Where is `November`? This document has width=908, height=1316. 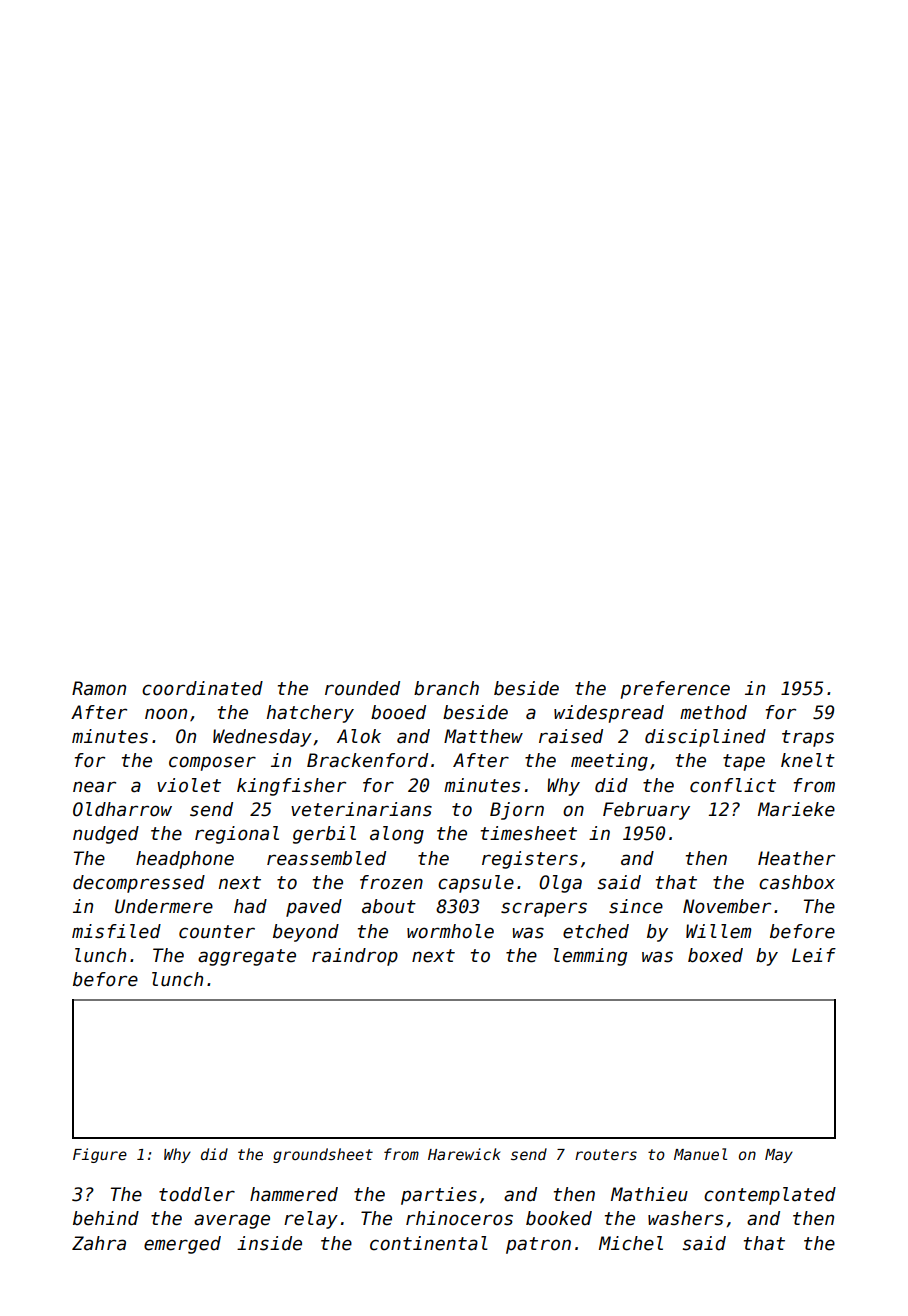 November is located at coordinates (727, 906).
